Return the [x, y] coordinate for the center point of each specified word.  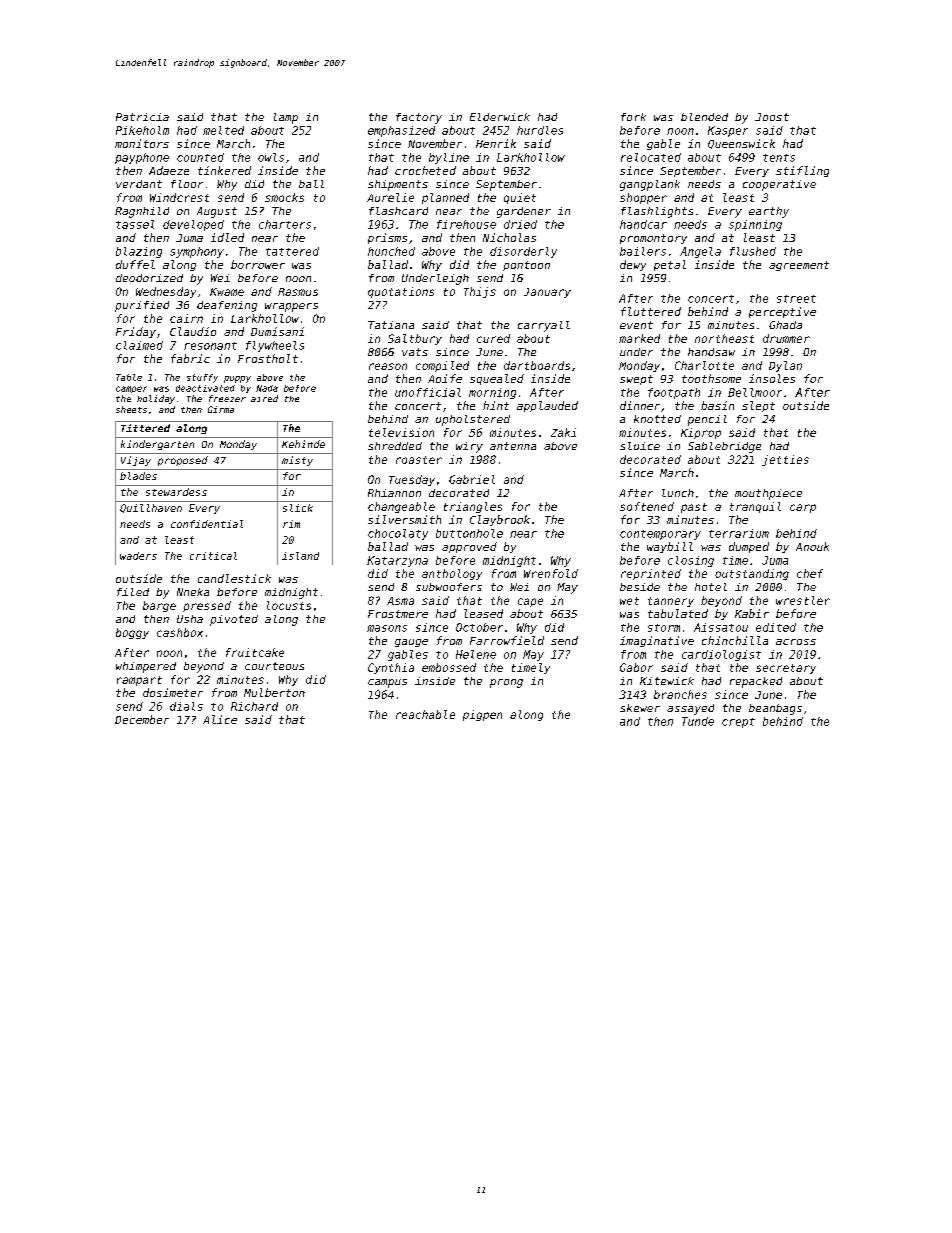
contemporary [660, 535]
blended [704, 117]
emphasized [401, 131]
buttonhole [469, 533]
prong [506, 683]
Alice [220, 719]
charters [285, 224]
